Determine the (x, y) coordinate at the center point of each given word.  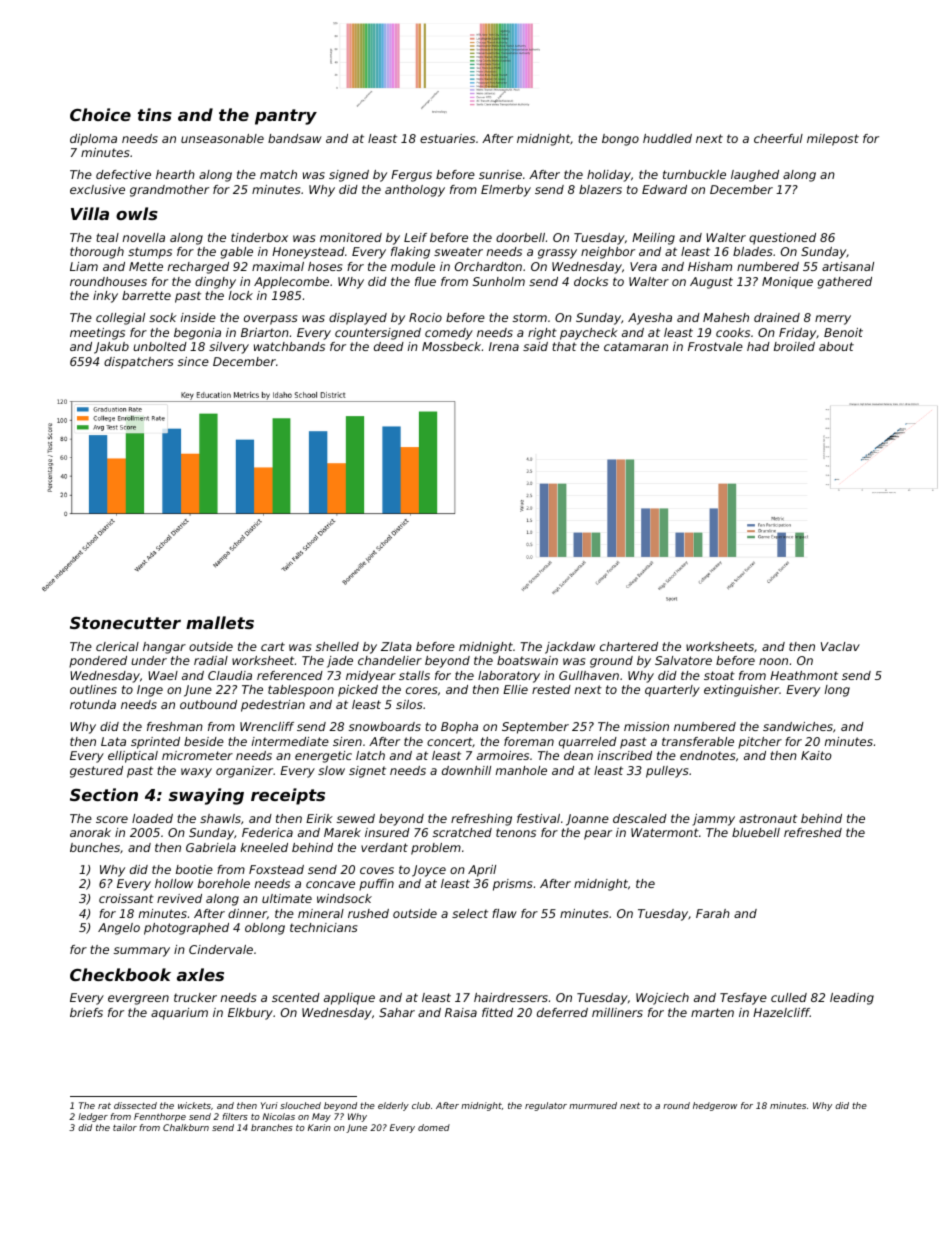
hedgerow (715, 1106)
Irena (504, 346)
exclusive (97, 189)
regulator (546, 1106)
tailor (125, 1127)
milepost (833, 140)
